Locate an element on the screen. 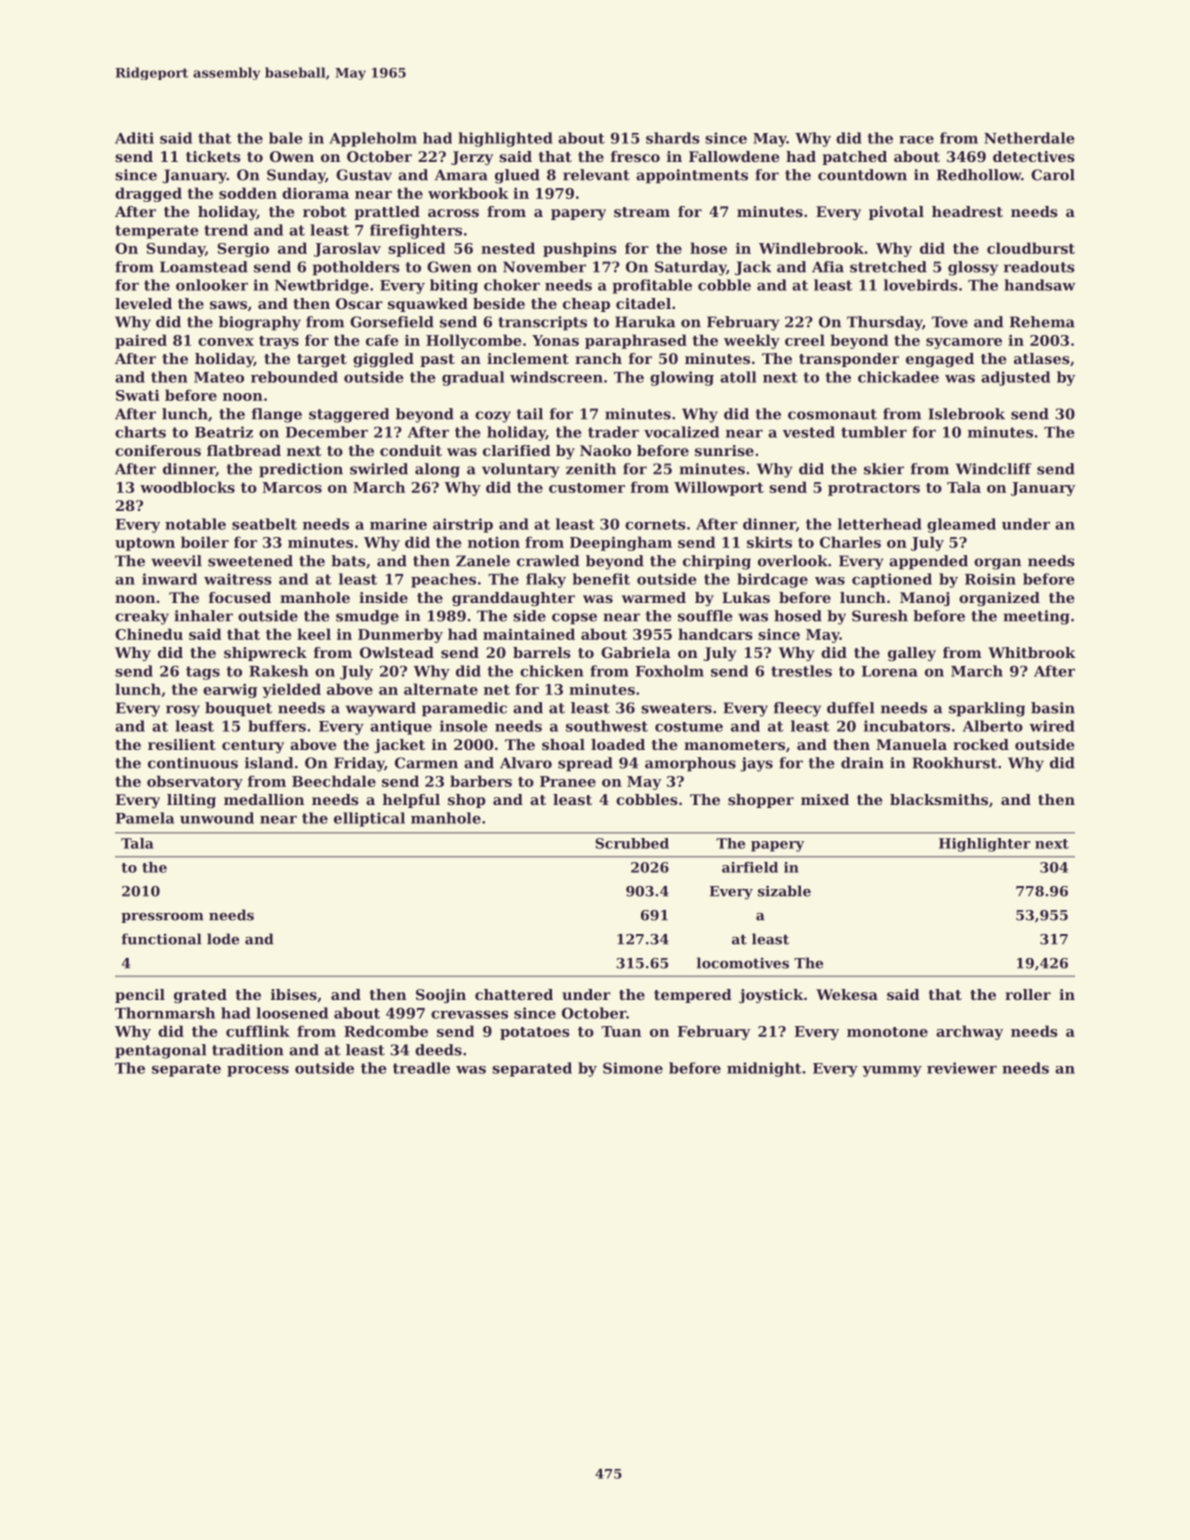  locomotives is located at coordinates (743, 963).
